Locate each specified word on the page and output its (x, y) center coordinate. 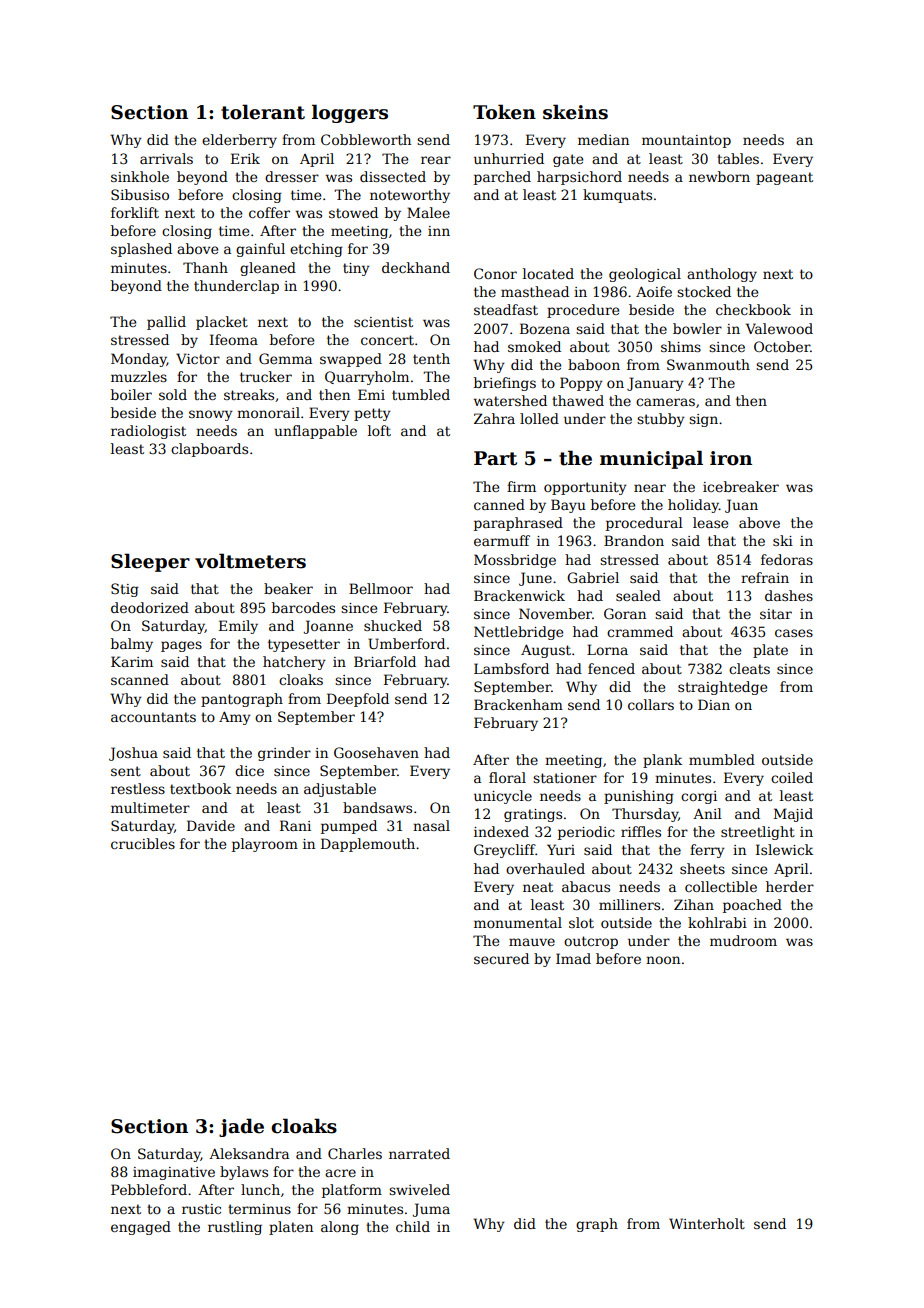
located (548, 273)
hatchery (294, 663)
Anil (707, 813)
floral (507, 777)
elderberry (239, 141)
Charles (355, 1153)
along (340, 1228)
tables (738, 158)
